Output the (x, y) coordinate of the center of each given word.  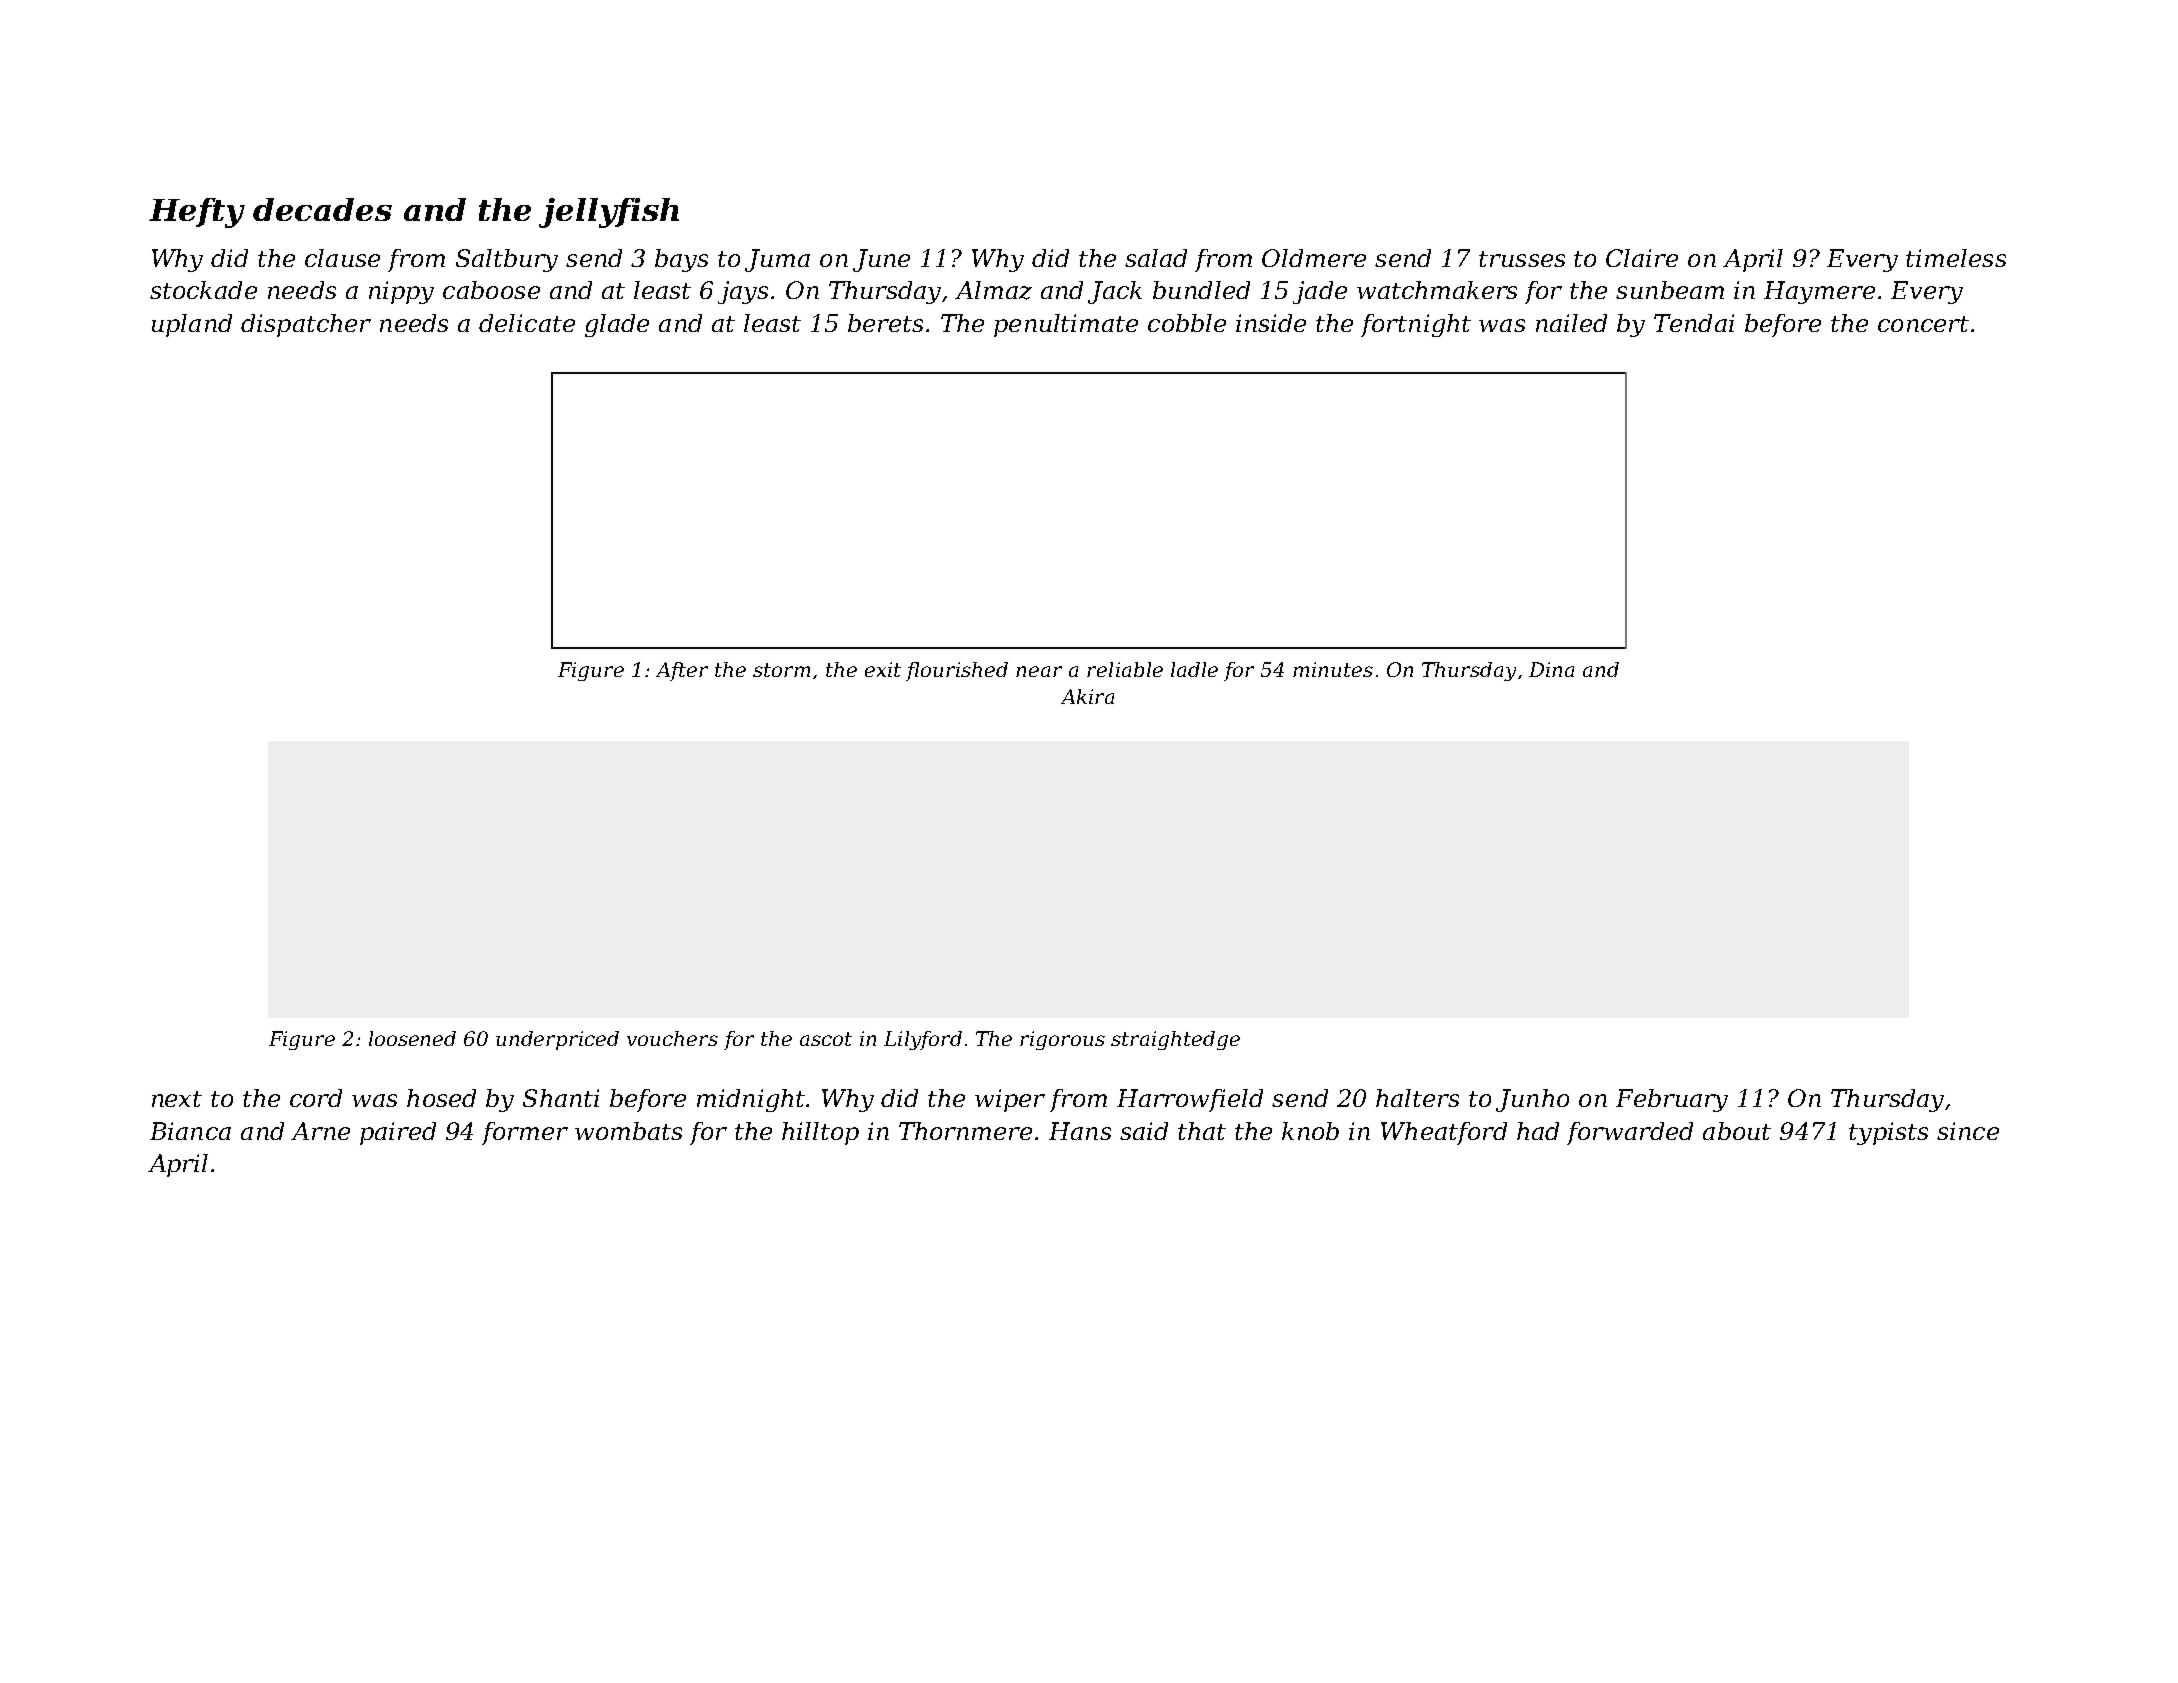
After (682, 671)
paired (398, 1133)
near (1039, 671)
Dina (1551, 669)
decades (322, 209)
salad (1156, 258)
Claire (1642, 258)
